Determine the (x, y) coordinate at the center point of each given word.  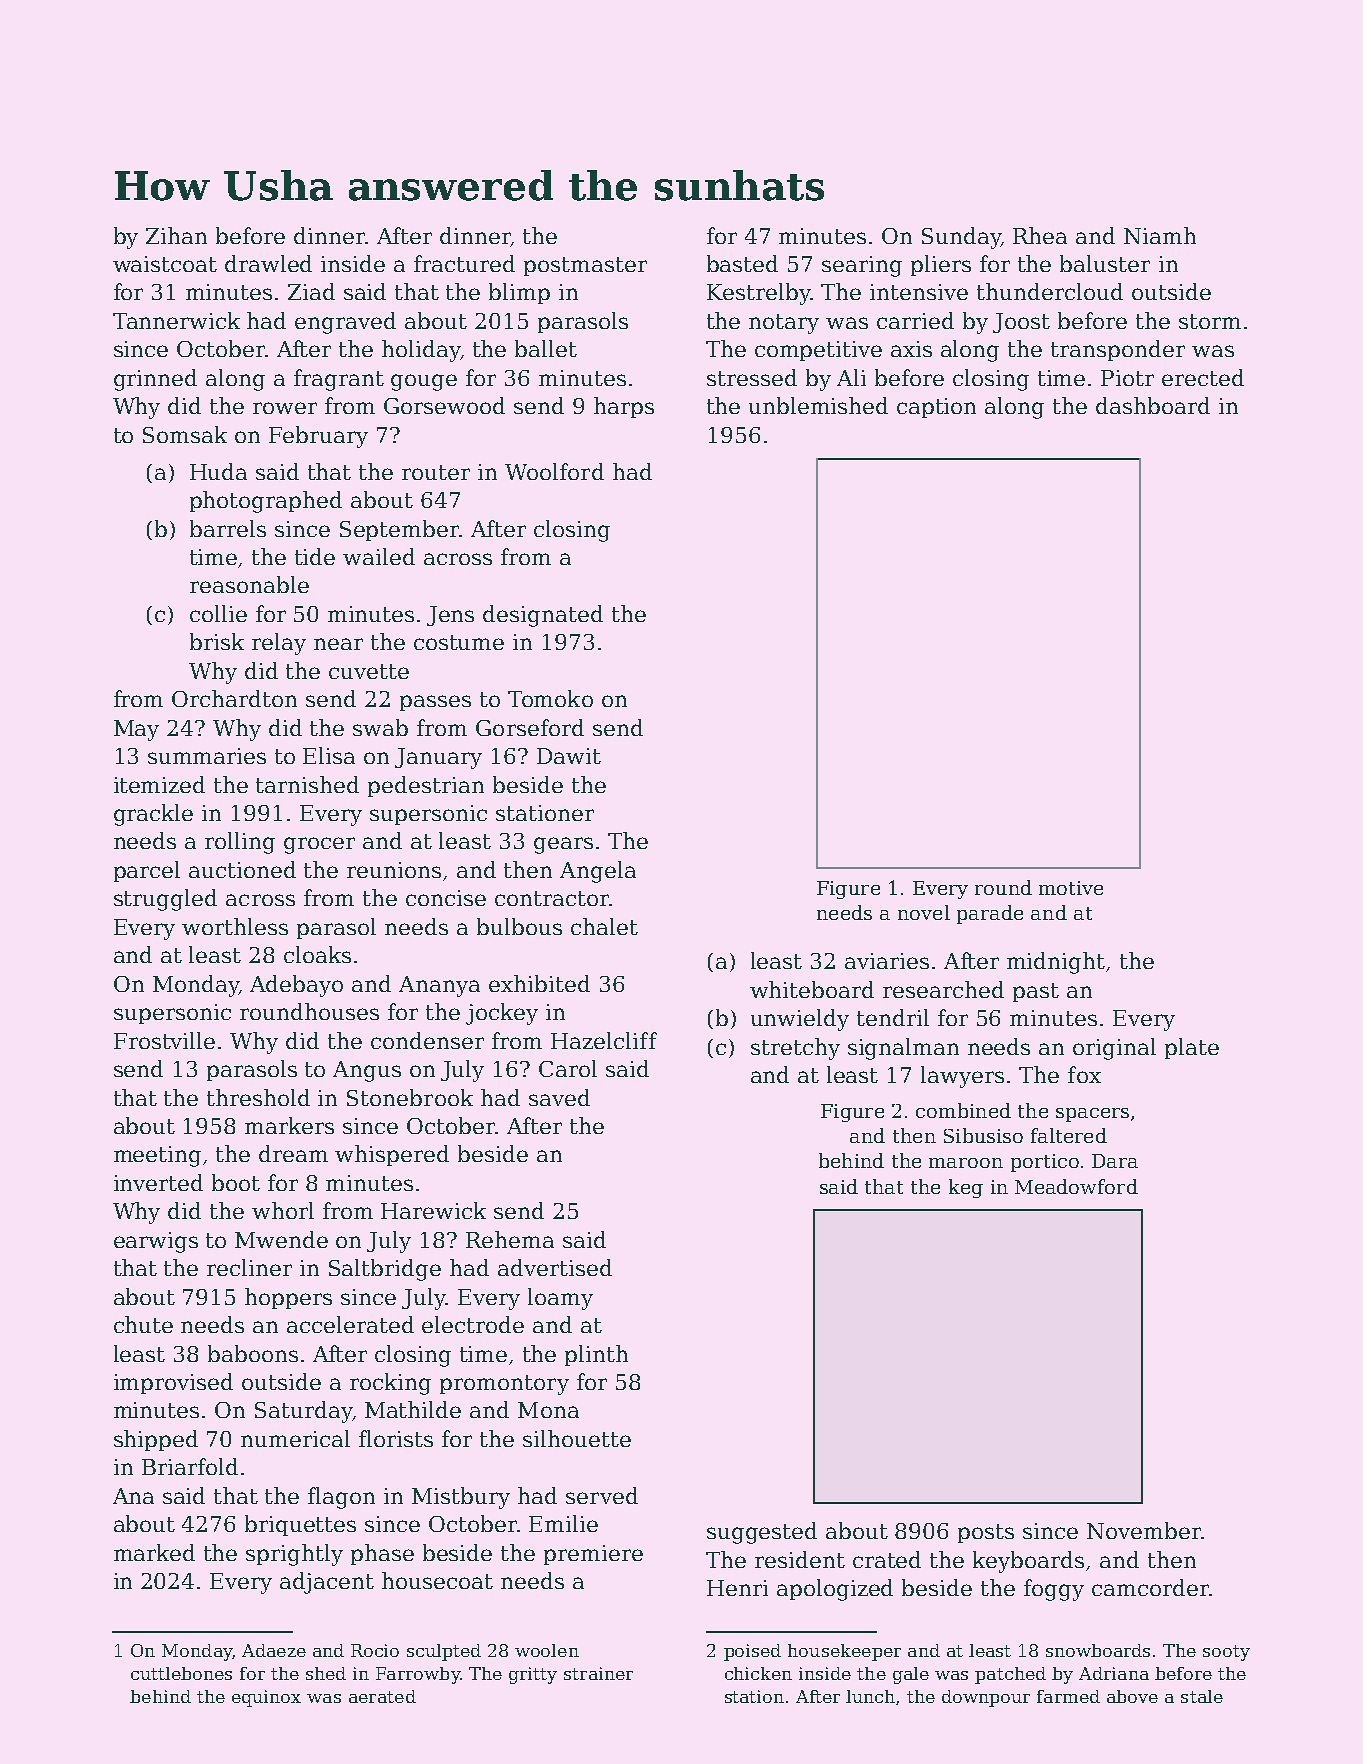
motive (1071, 888)
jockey (502, 1014)
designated (543, 616)
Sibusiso (983, 1135)
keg (966, 1188)
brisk (217, 641)
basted (742, 263)
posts (986, 1533)
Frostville (164, 1040)
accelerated (350, 1324)
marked (154, 1552)
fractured (464, 263)
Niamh (1160, 235)
